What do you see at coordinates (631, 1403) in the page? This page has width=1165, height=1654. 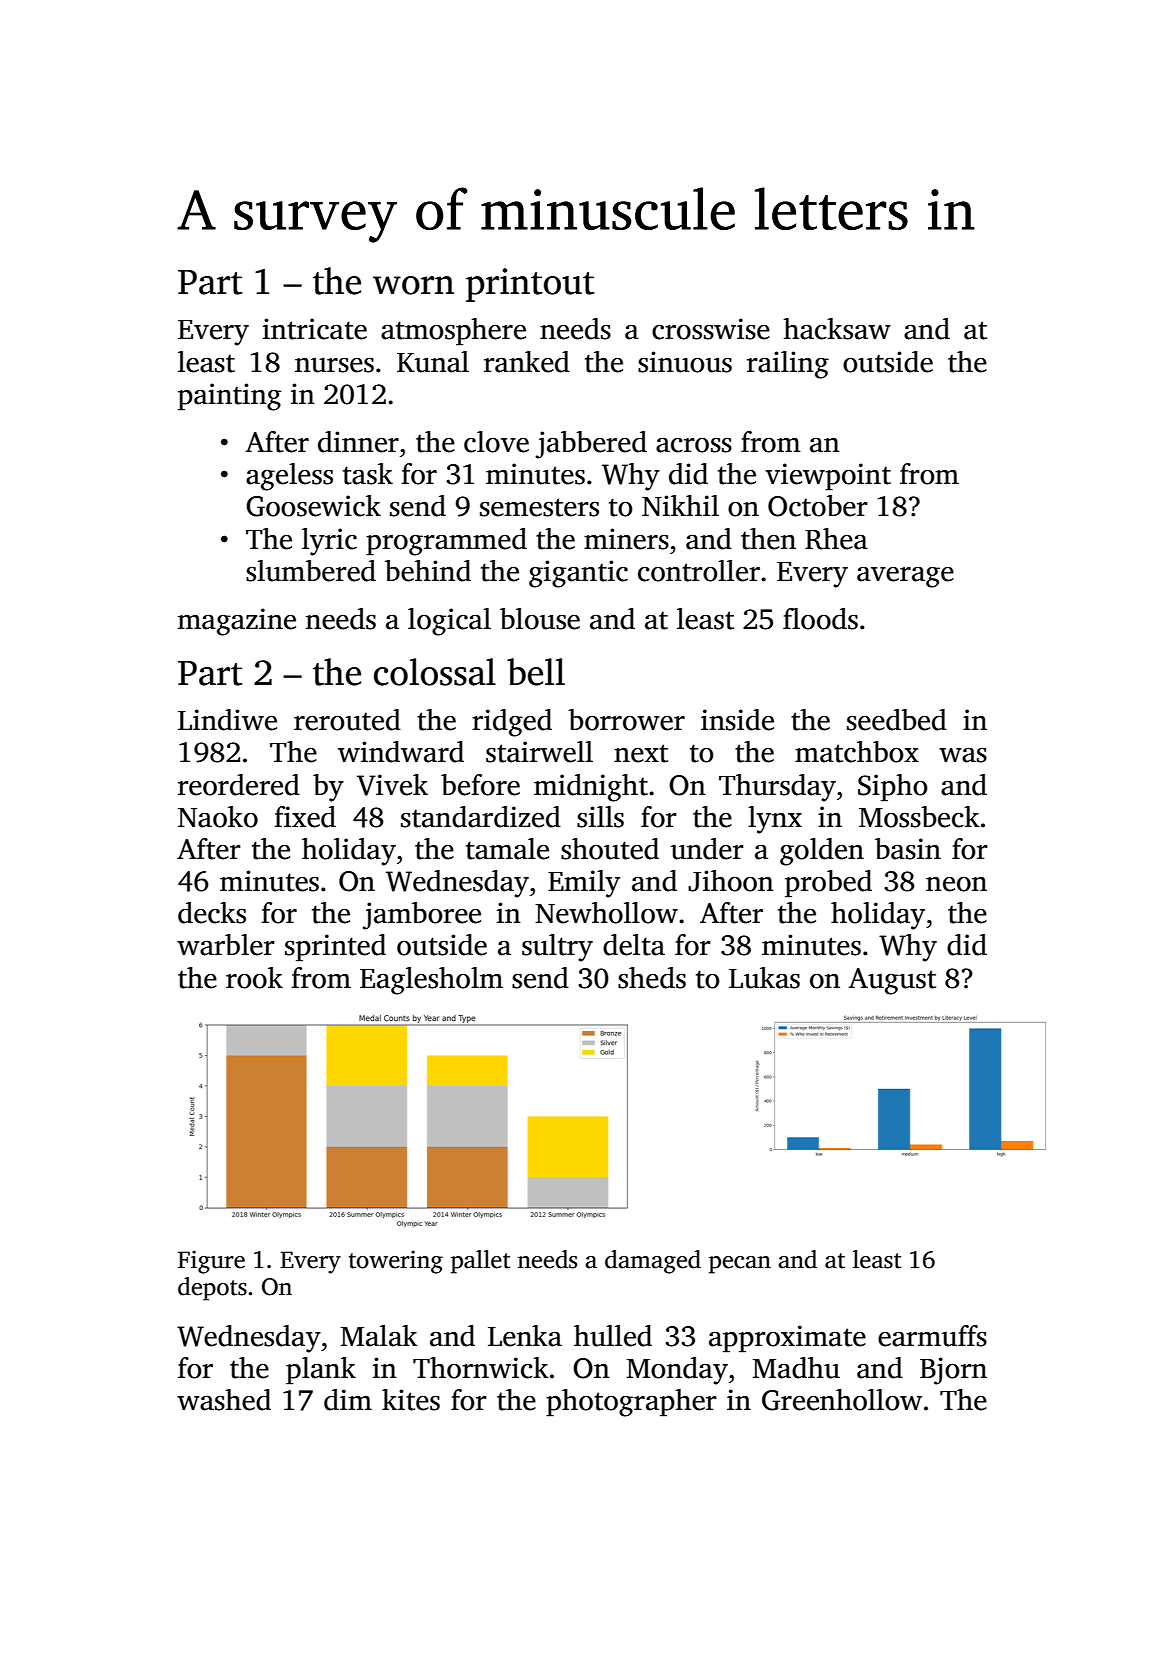 I see `photographer` at bounding box center [631, 1403].
